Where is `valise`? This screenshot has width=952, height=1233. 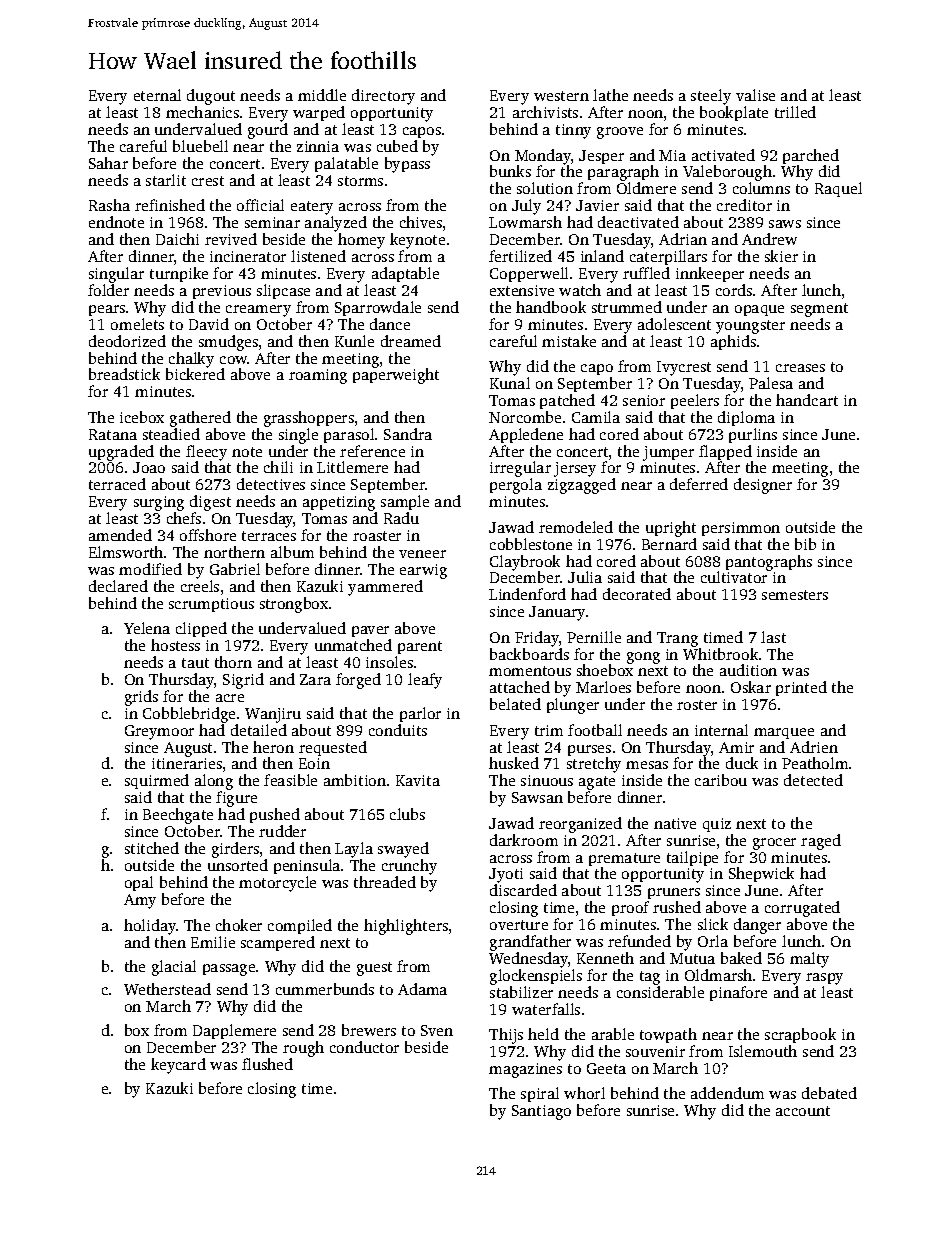 valise is located at coordinates (755, 95).
